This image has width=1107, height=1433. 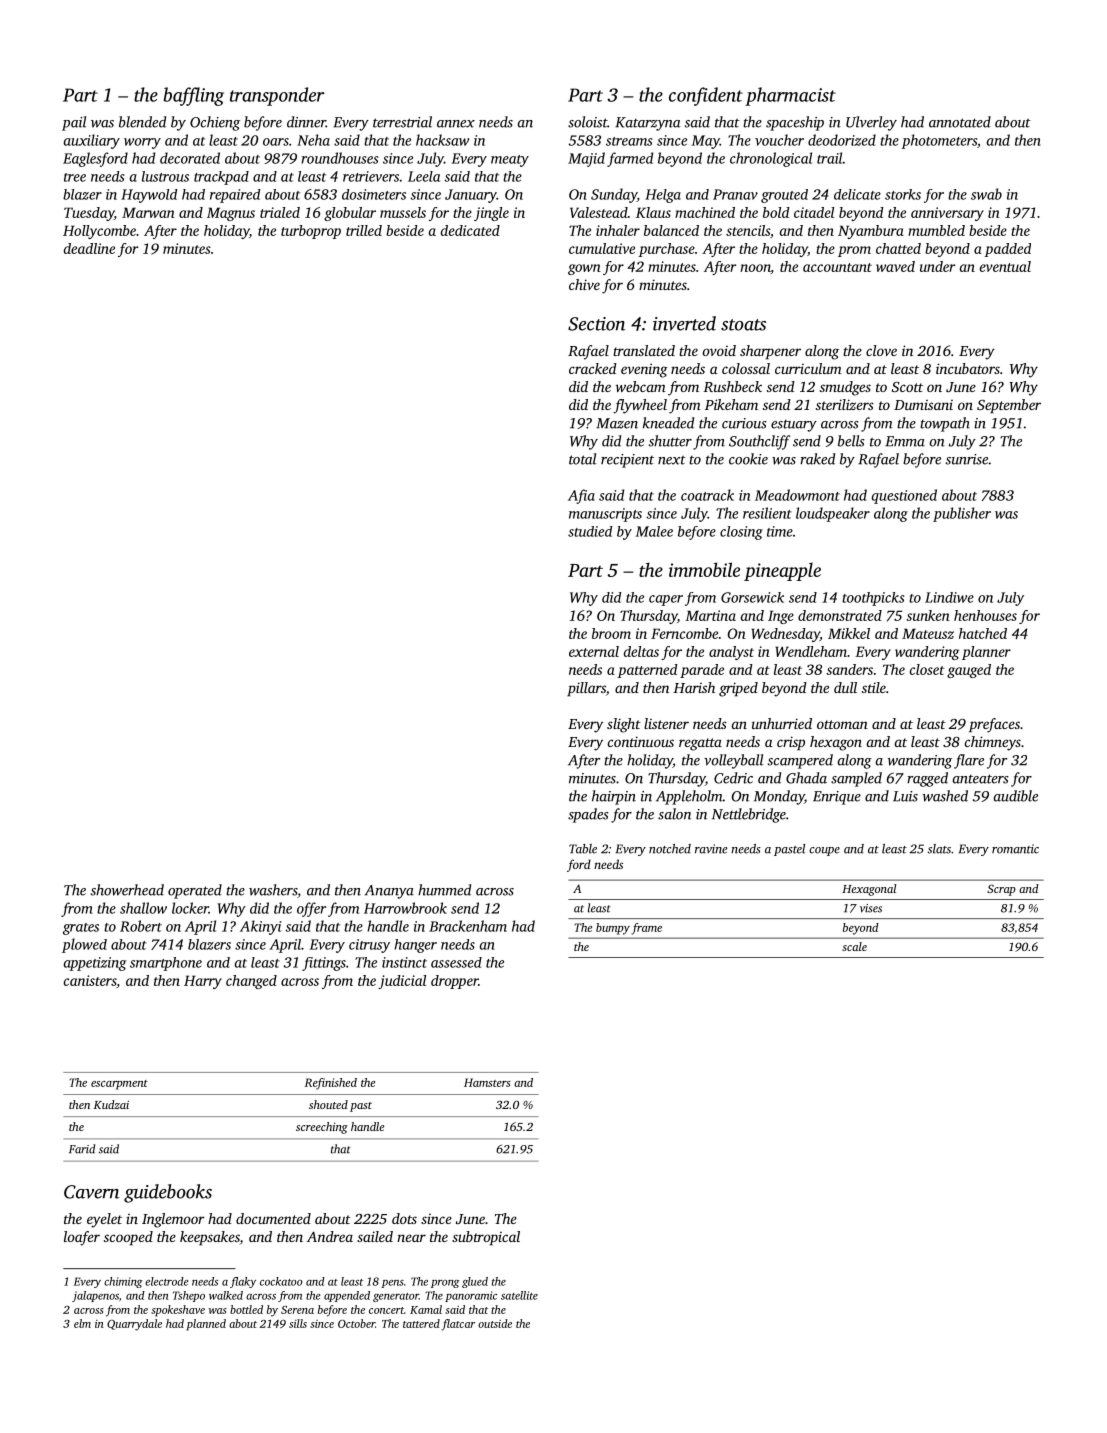 I want to click on eventual, so click(x=1005, y=266).
